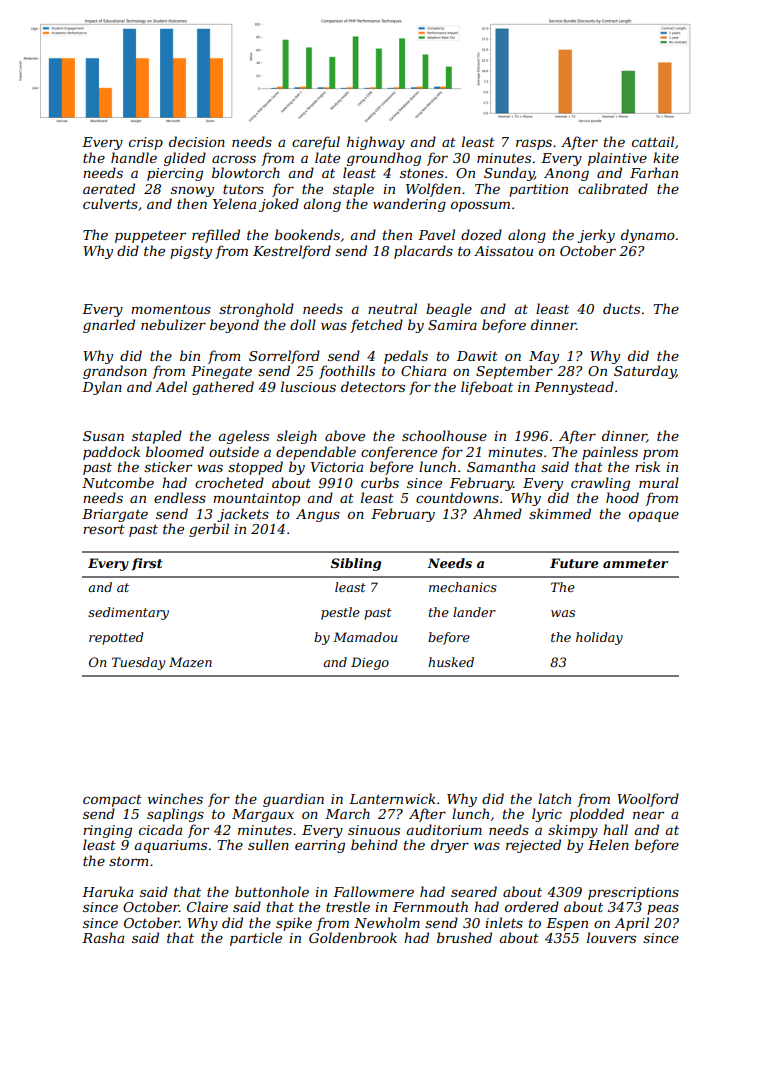 Image resolution: width=762 pixels, height=1081 pixels. Describe the element at coordinates (294, 924) in the page. I see `spike` at that location.
